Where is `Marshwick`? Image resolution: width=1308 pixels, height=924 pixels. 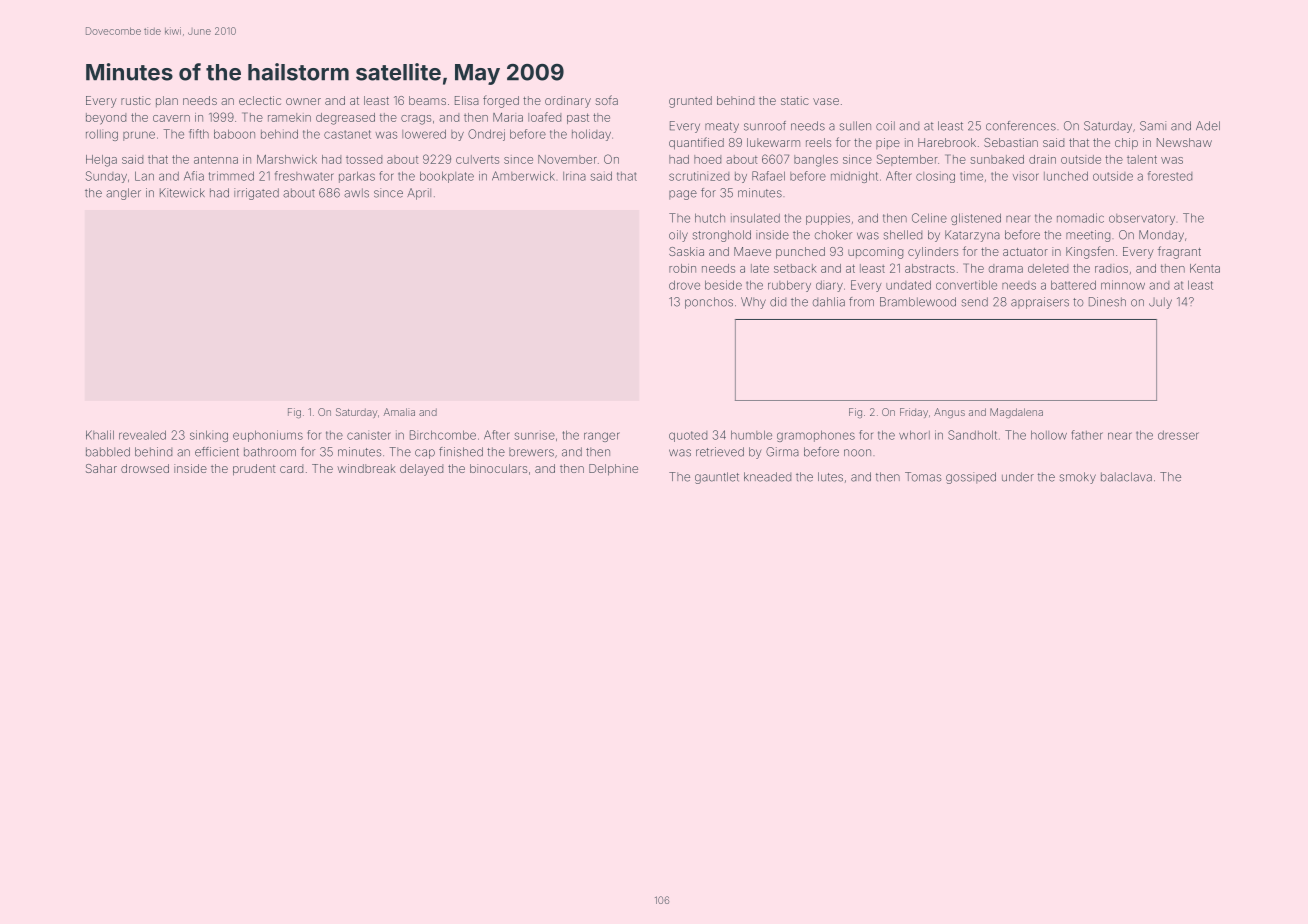
Marshwick is located at coordinates (287, 159).
